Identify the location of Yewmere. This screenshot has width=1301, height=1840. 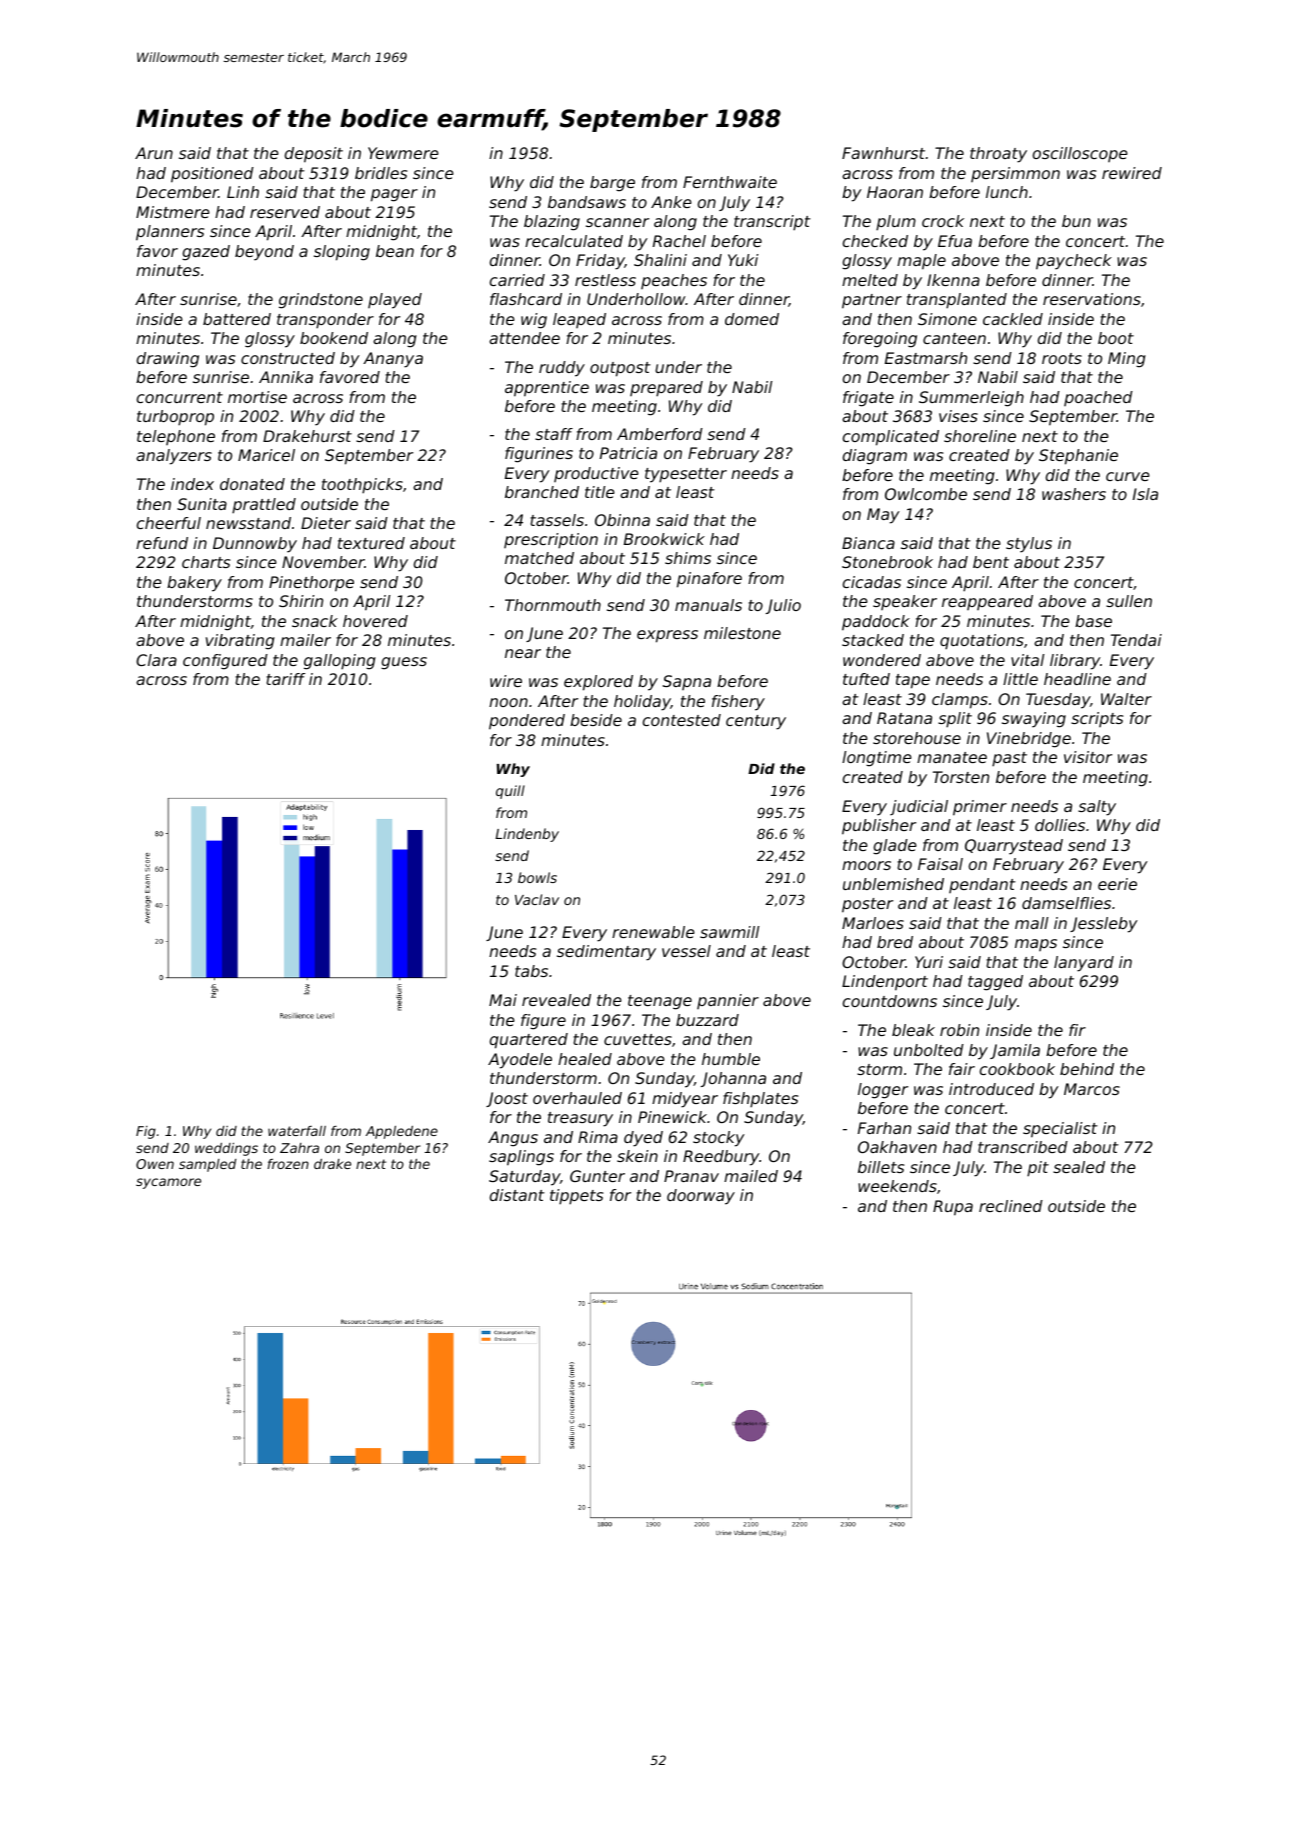
(403, 153).
